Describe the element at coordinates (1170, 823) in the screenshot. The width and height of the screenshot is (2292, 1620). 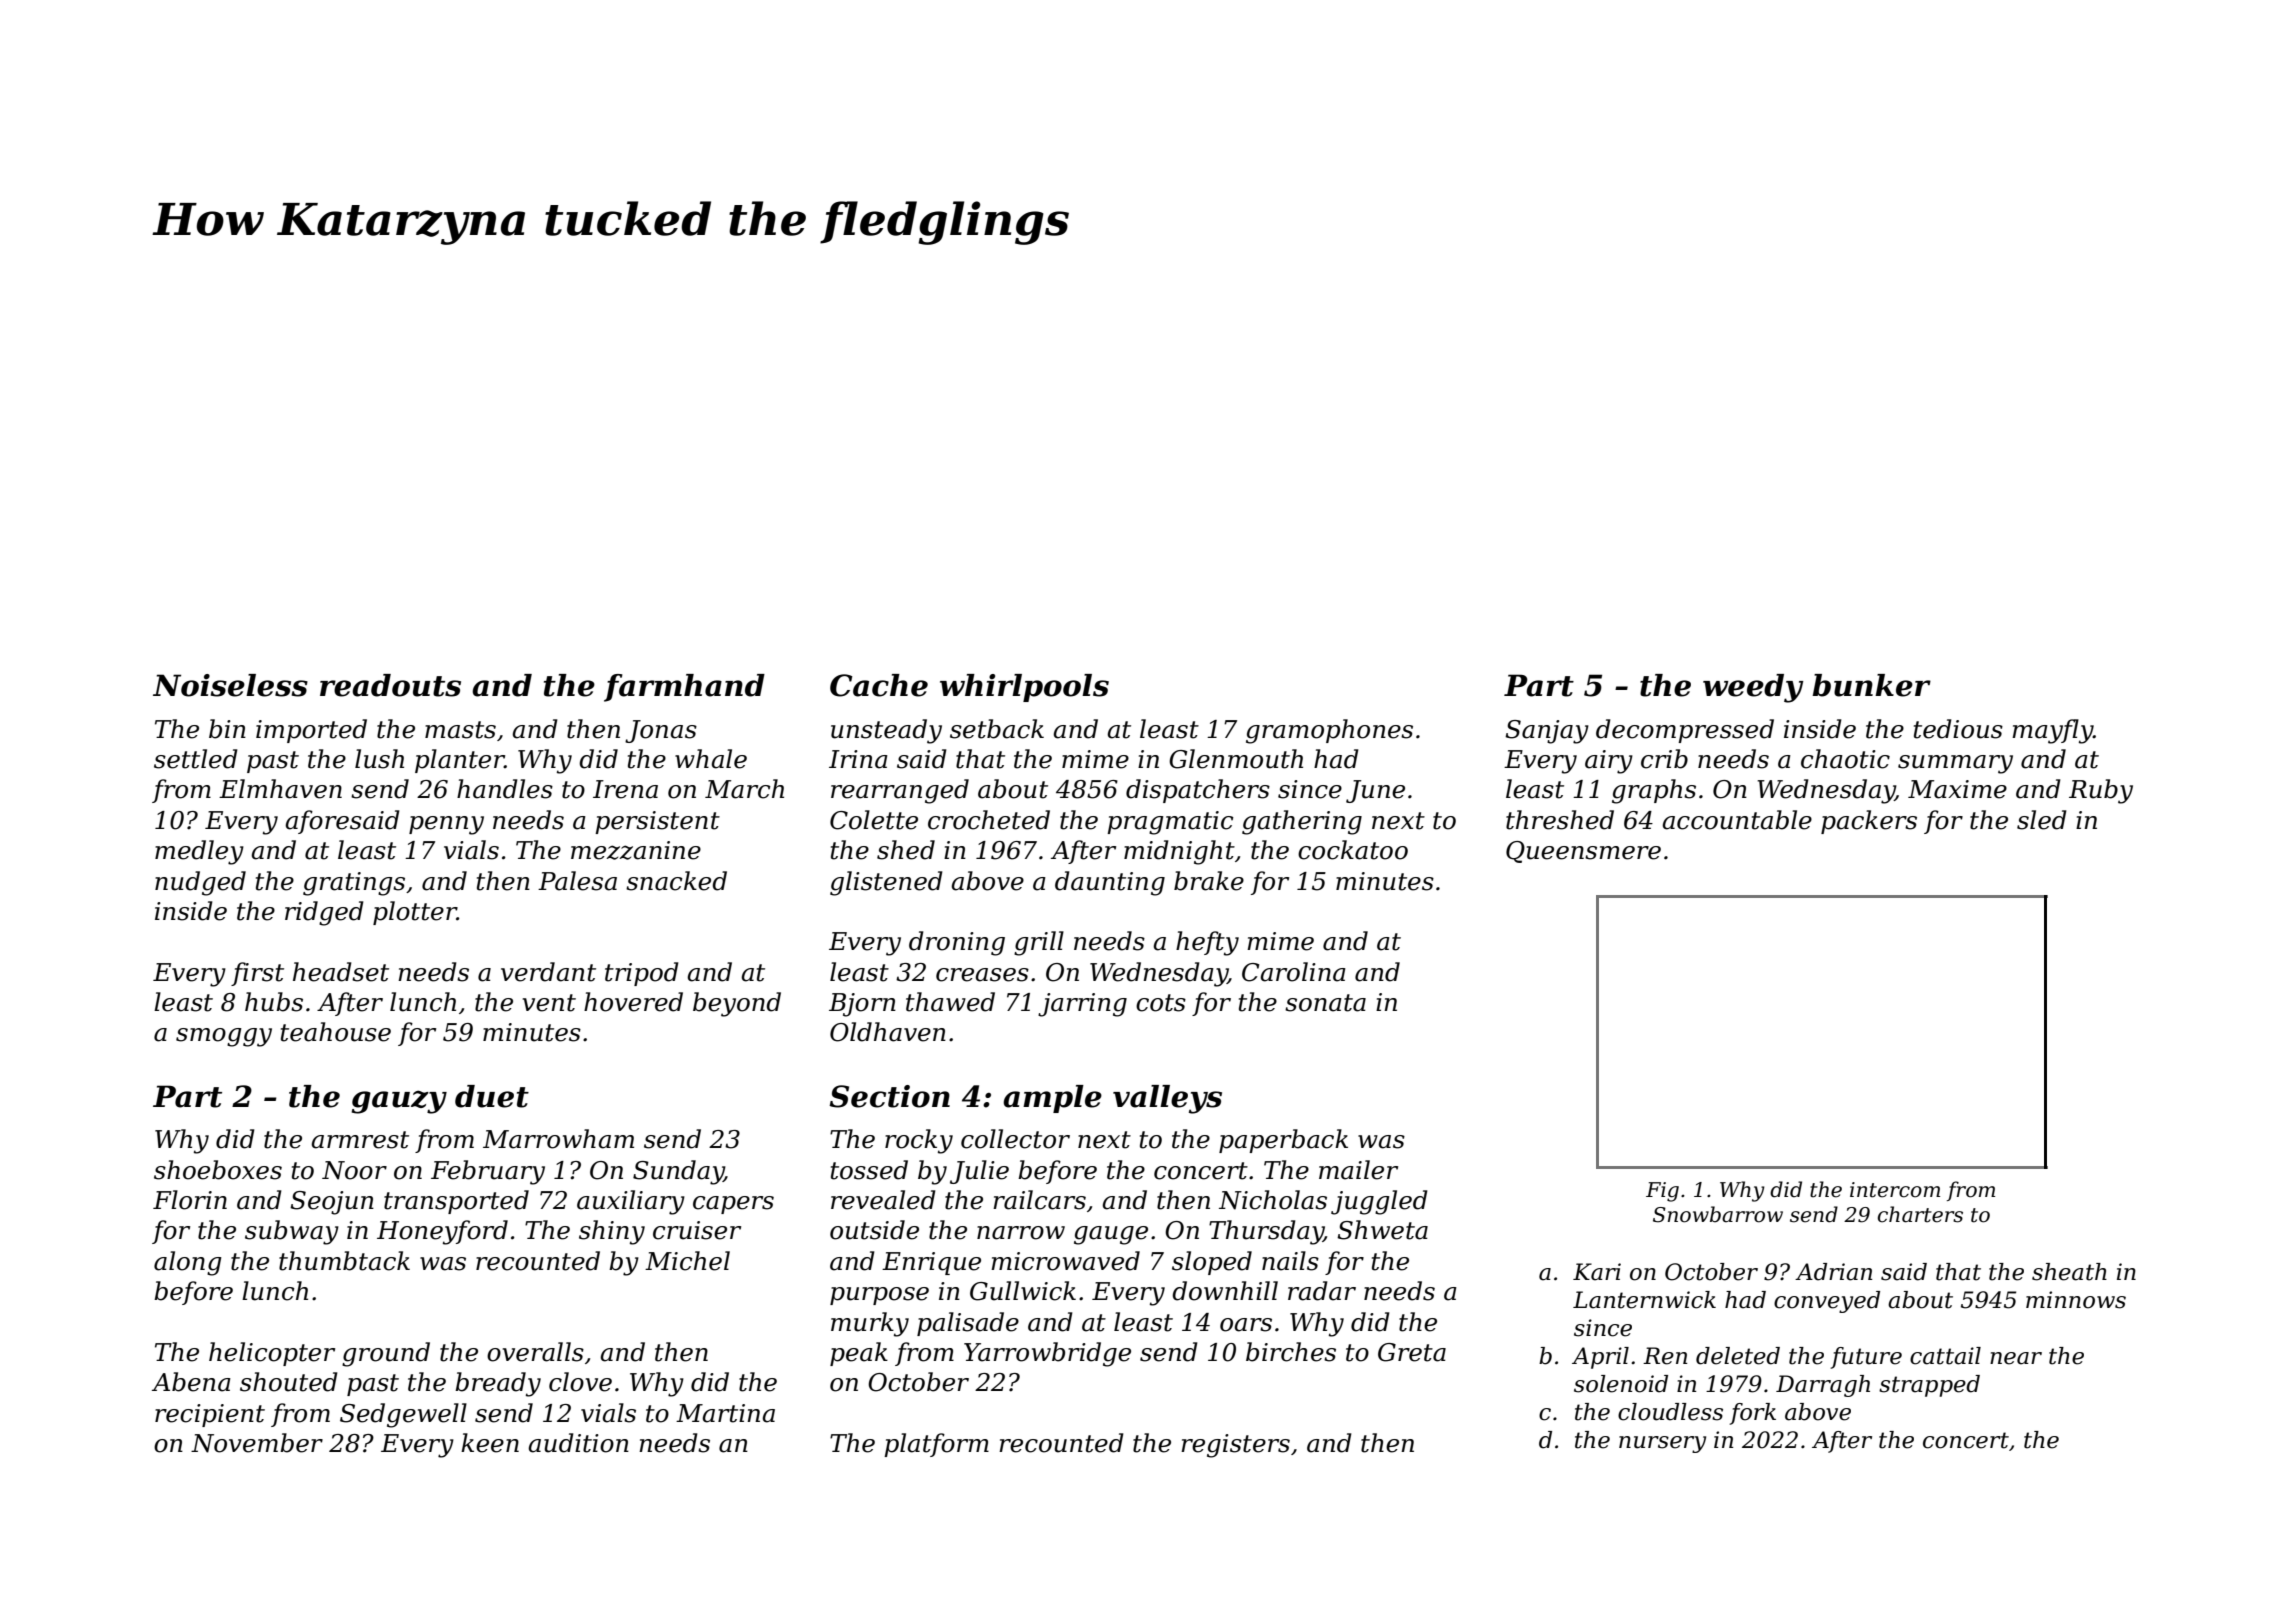
I see `pragmatic` at that location.
